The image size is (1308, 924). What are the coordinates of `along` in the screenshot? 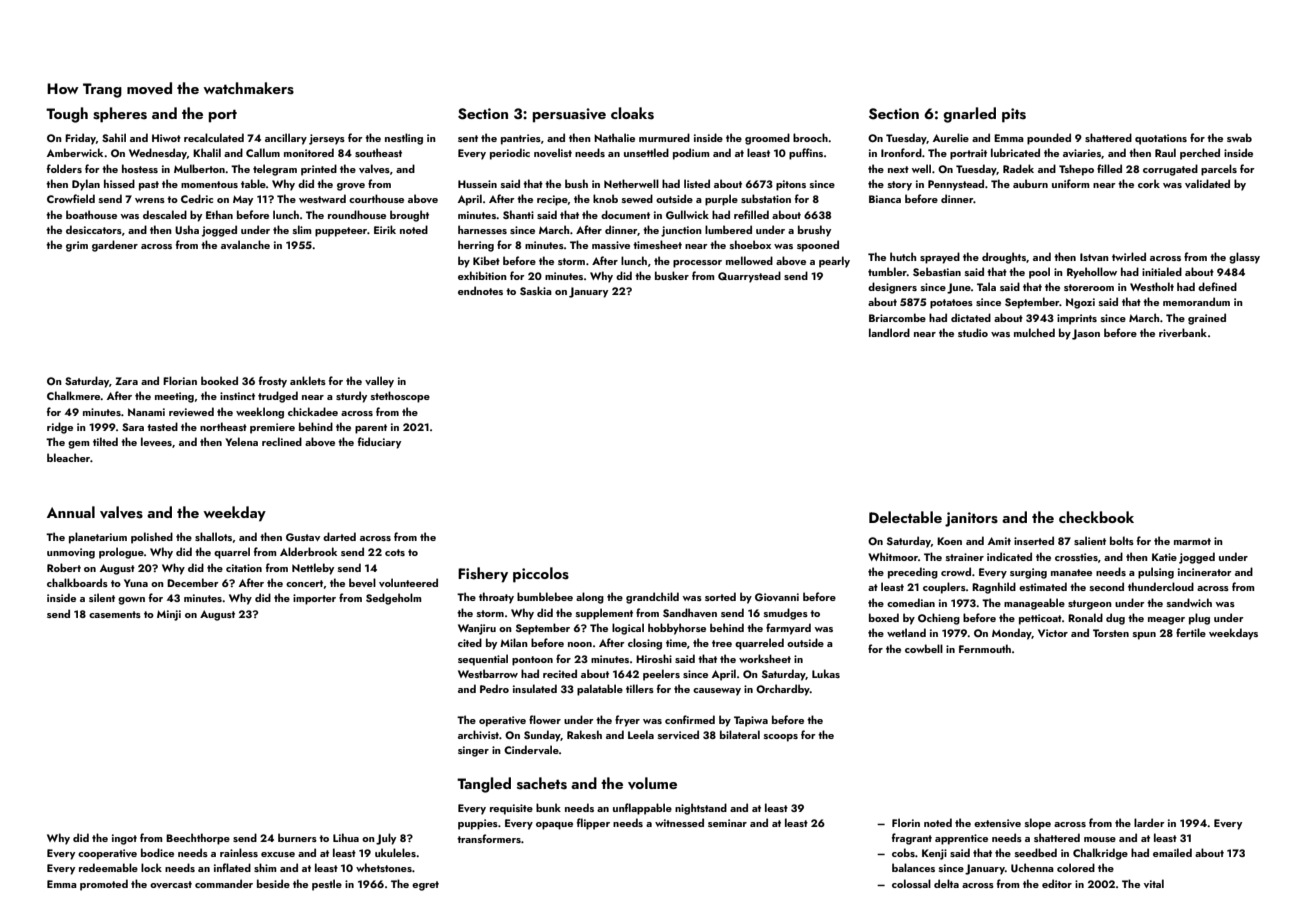 It's located at (590, 598).
